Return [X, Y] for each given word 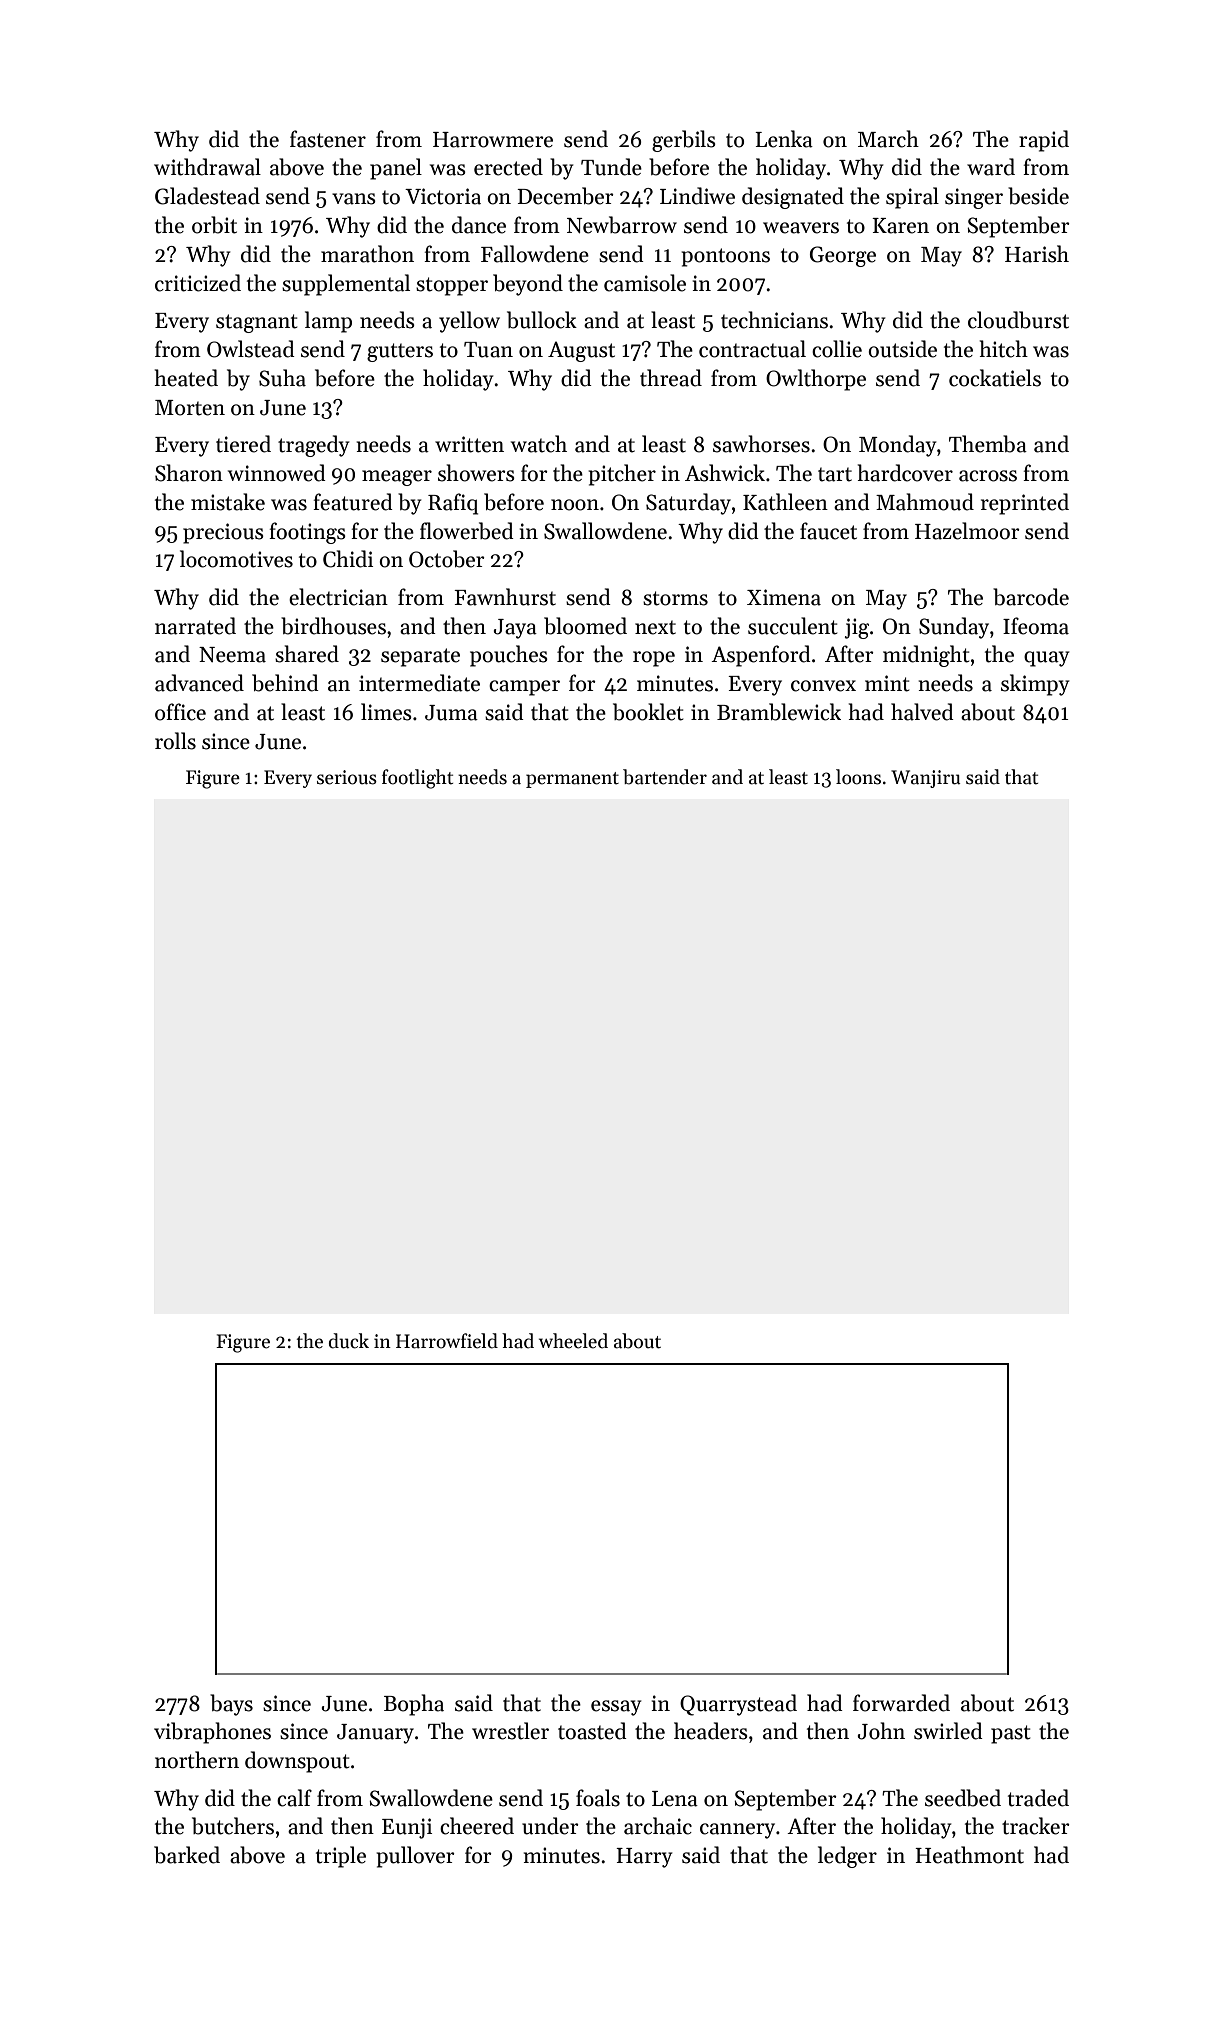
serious [347, 777]
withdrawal [207, 167]
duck [349, 1341]
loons [858, 777]
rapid [1044, 141]
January [375, 1734]
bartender [665, 777]
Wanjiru [925, 779]
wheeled [573, 1341]
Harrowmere [493, 140]
